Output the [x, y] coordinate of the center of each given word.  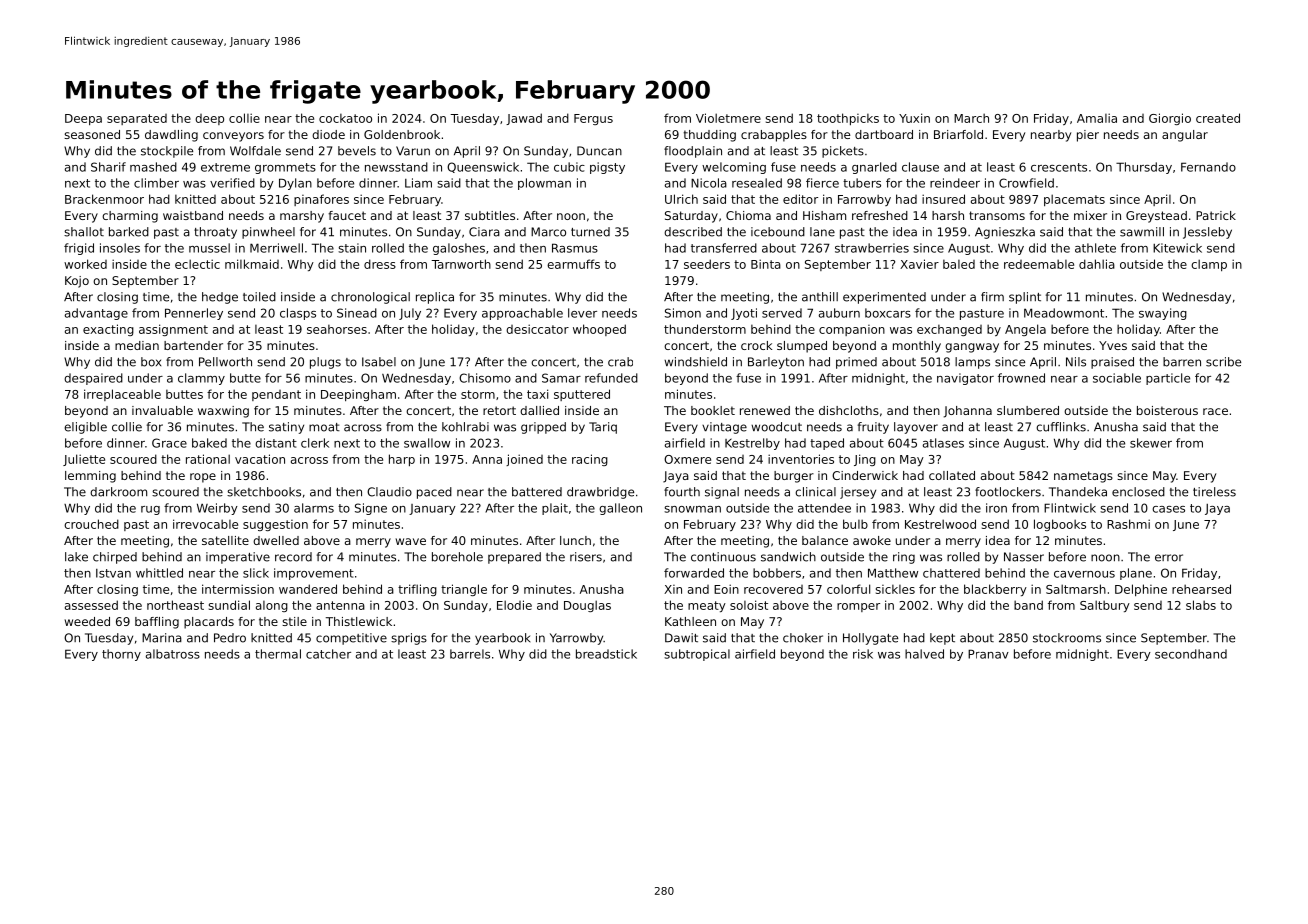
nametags [1083, 477]
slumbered [1028, 410]
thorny [121, 655]
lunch [575, 540]
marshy [302, 217]
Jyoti [744, 314]
